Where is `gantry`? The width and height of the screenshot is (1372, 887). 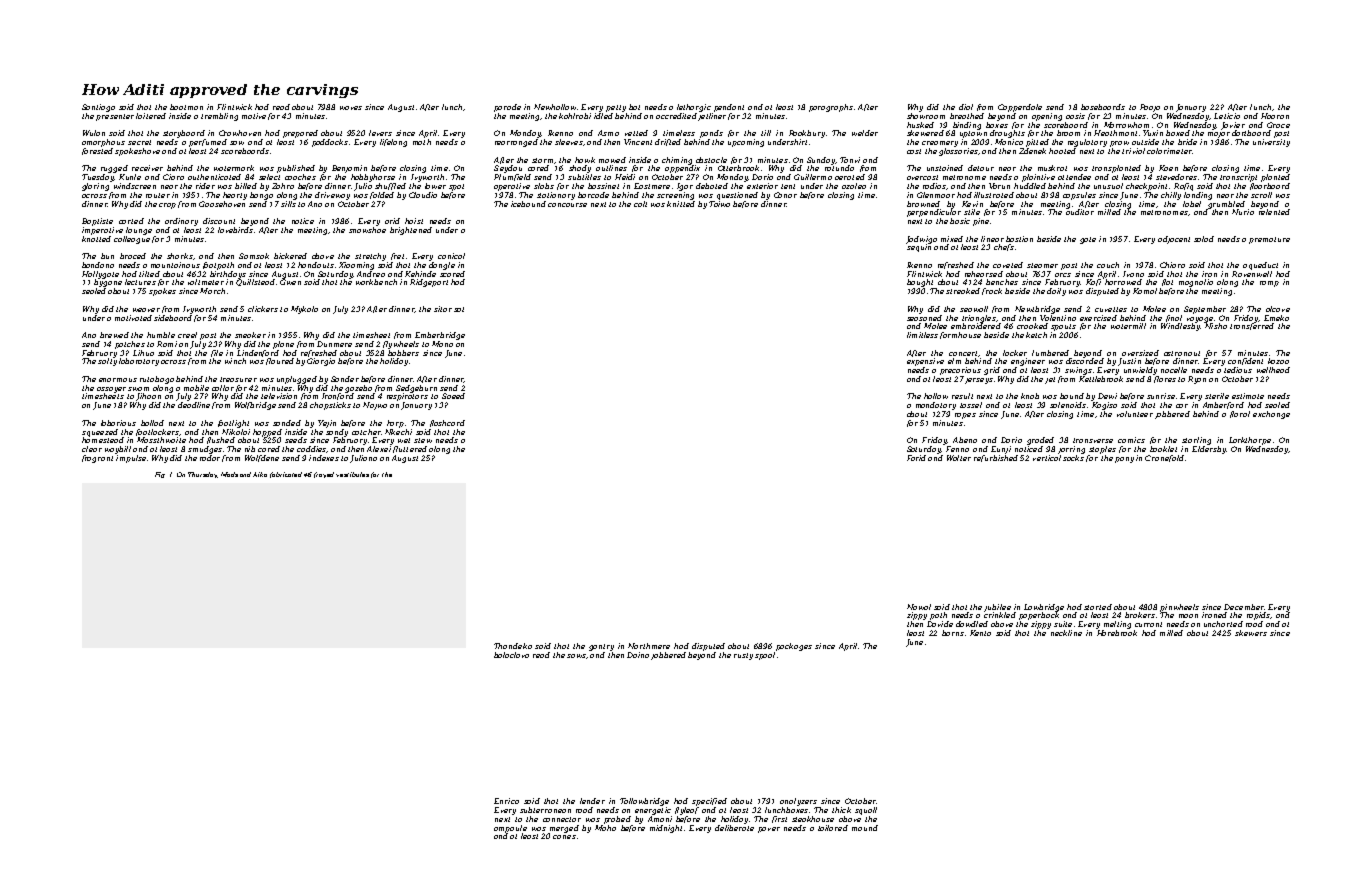 gantry is located at coordinates (601, 647).
